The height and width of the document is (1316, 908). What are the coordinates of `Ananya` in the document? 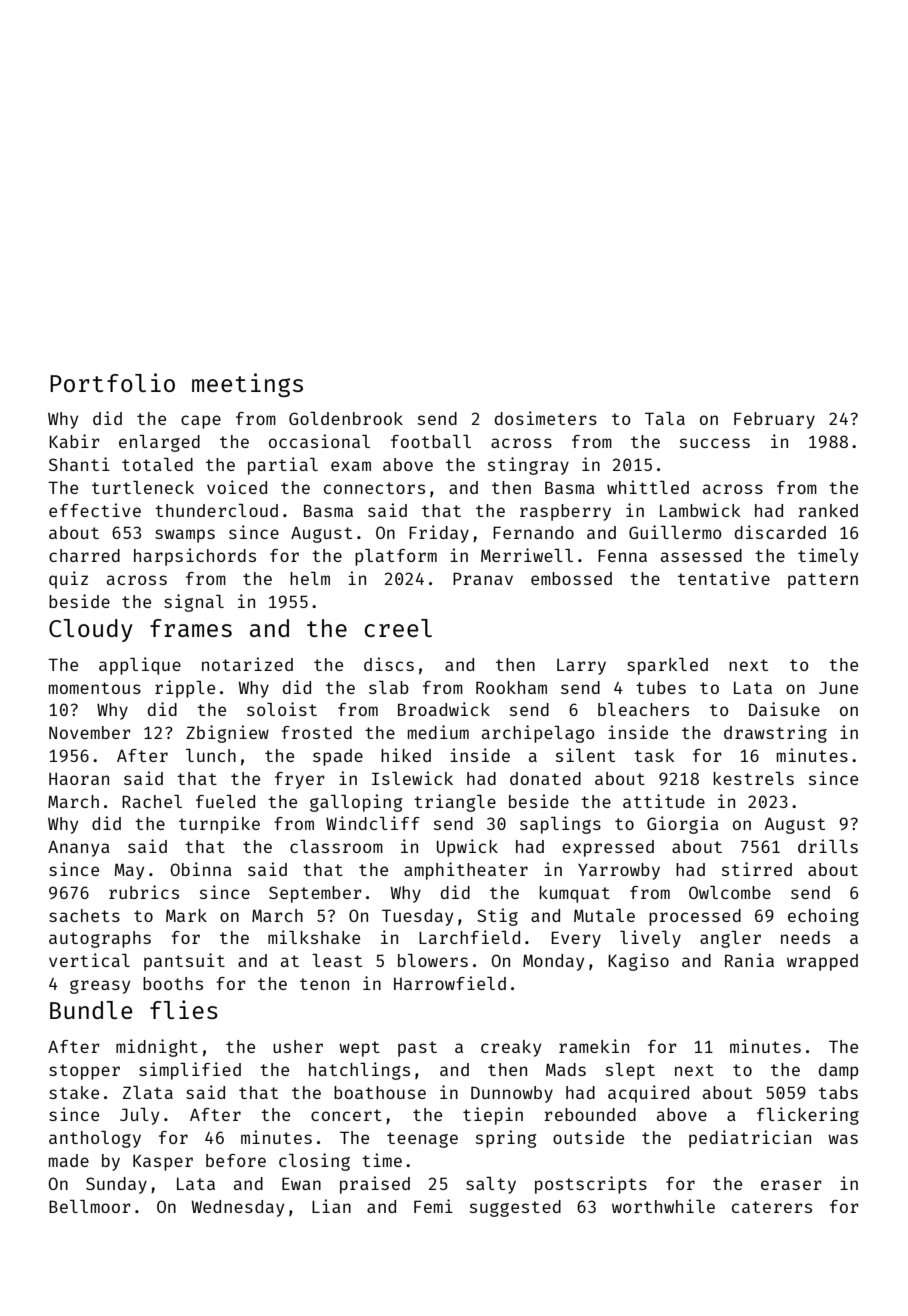 It's located at (79, 848).
